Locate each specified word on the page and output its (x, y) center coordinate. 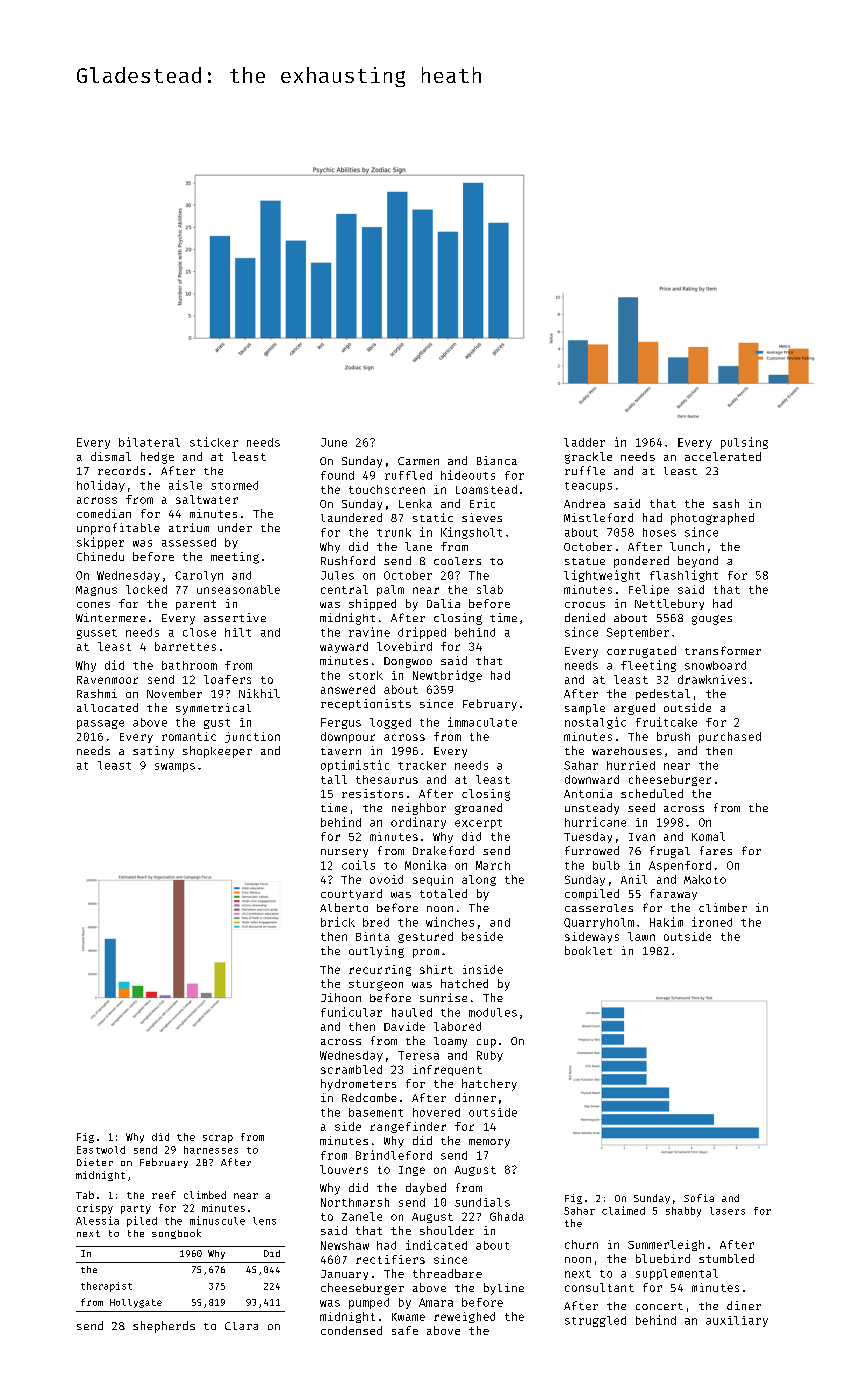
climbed (205, 1195)
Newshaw (345, 1245)
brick (338, 922)
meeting (235, 558)
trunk (394, 532)
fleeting (648, 666)
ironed (712, 922)
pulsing (744, 443)
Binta (373, 936)
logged (390, 723)
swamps (175, 767)
